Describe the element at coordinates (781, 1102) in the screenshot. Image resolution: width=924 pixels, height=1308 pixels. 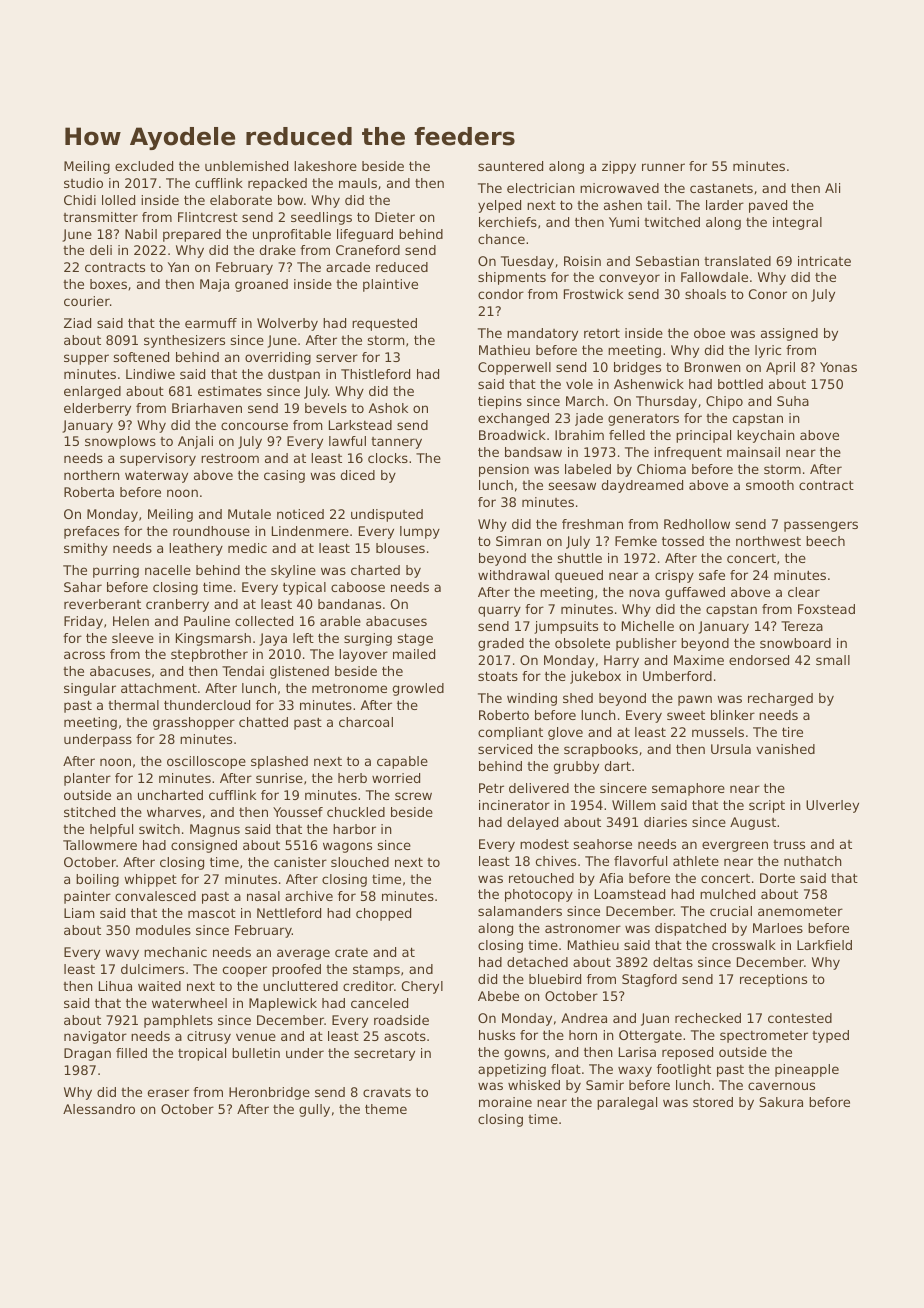
I see `Sakura` at that location.
